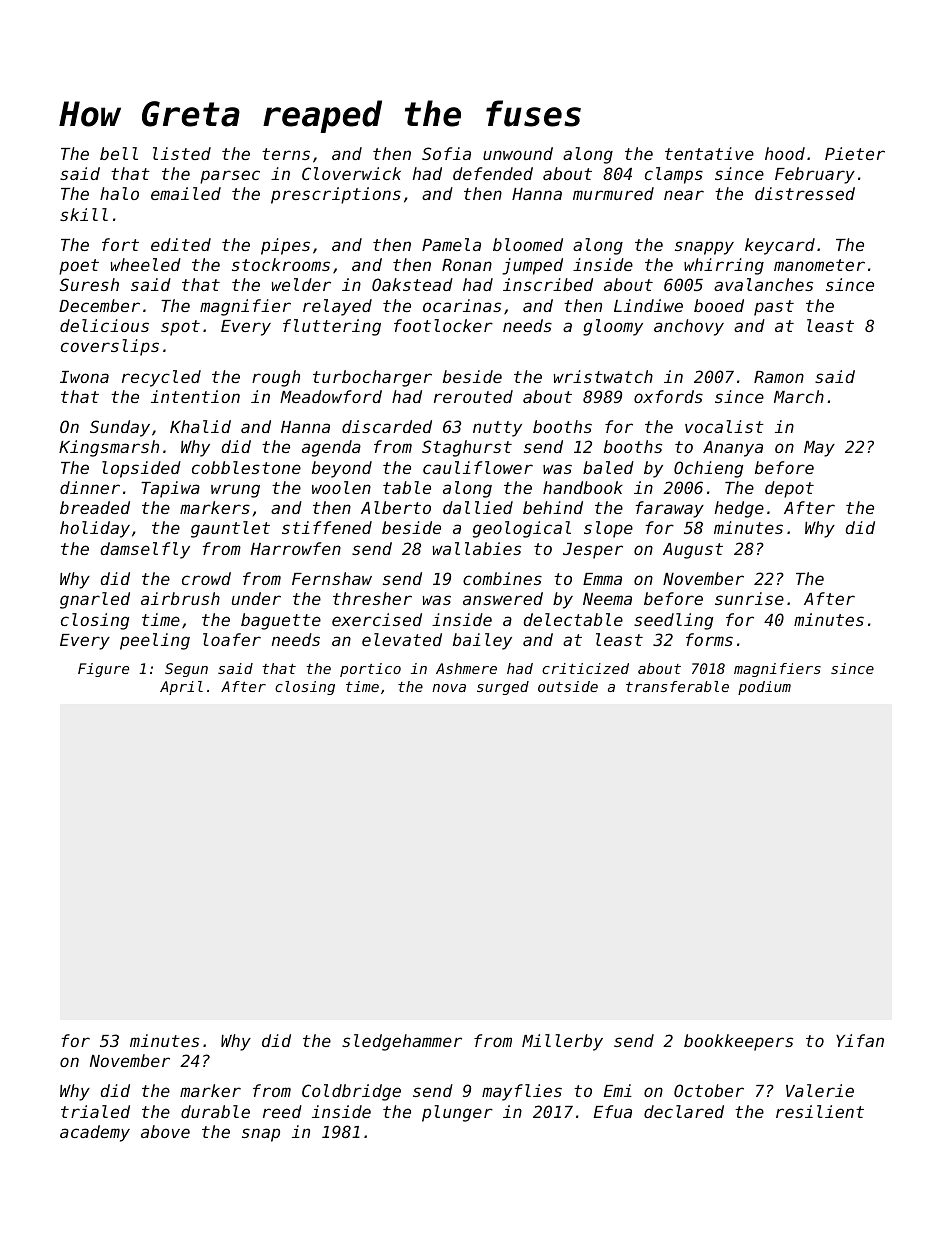 This screenshot has height=1233, width=952. I want to click on Pamela, so click(451, 244).
